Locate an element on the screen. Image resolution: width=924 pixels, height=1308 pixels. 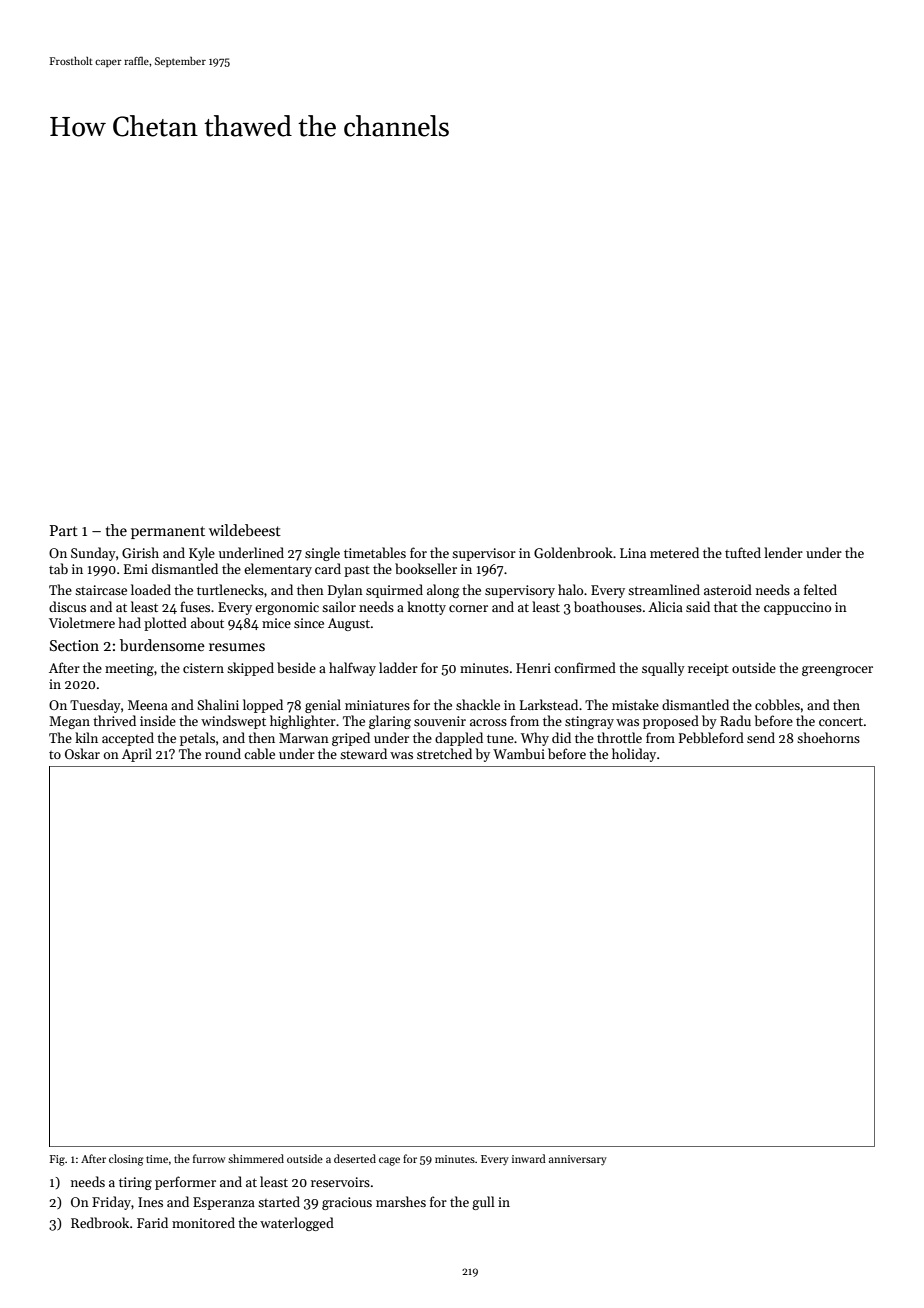
stretched is located at coordinates (444, 753).
